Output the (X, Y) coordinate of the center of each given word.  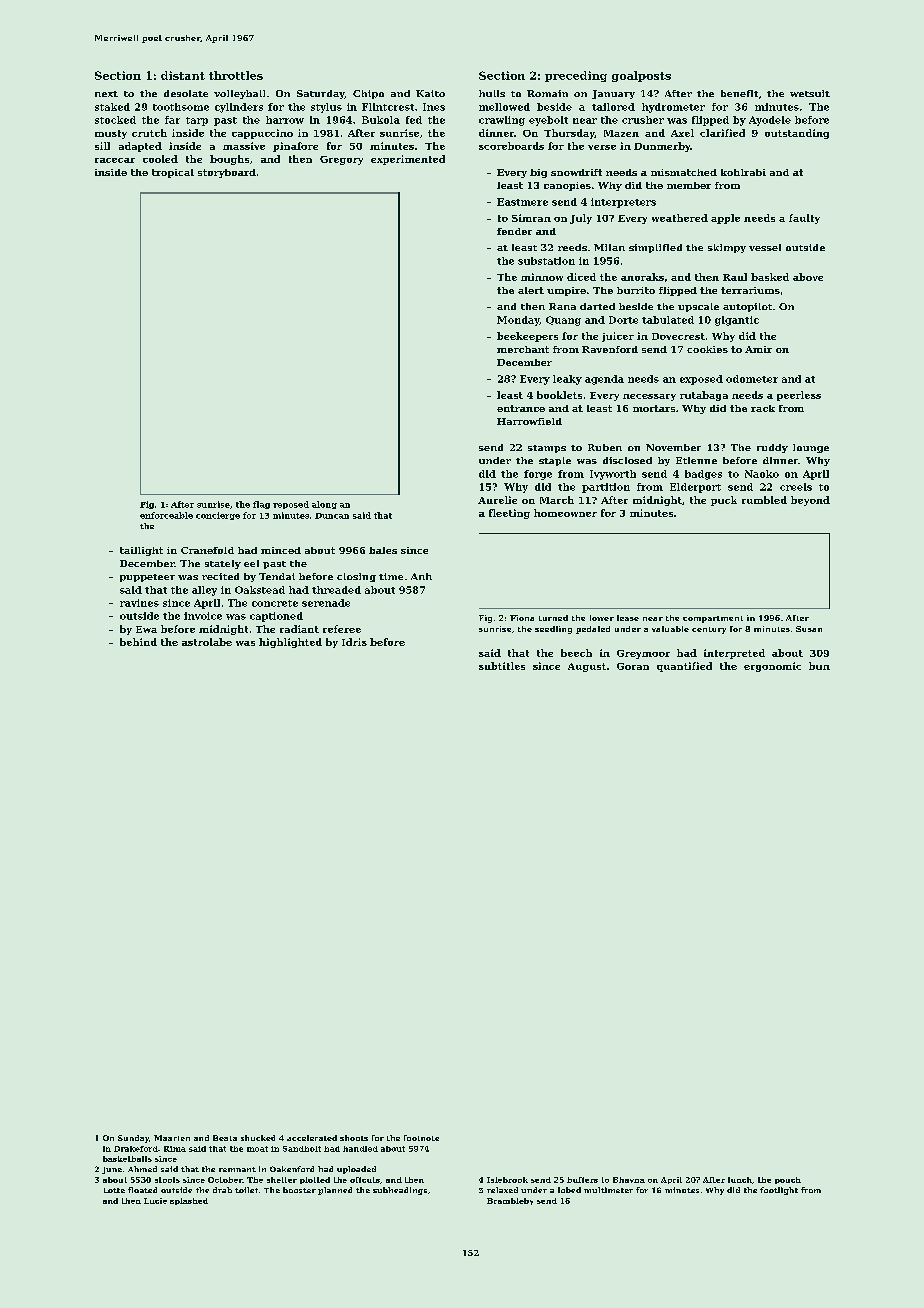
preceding (576, 76)
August (587, 667)
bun (819, 666)
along (324, 505)
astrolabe (207, 642)
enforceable (166, 515)
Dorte (623, 320)
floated (142, 1190)
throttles (236, 75)
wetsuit (810, 93)
